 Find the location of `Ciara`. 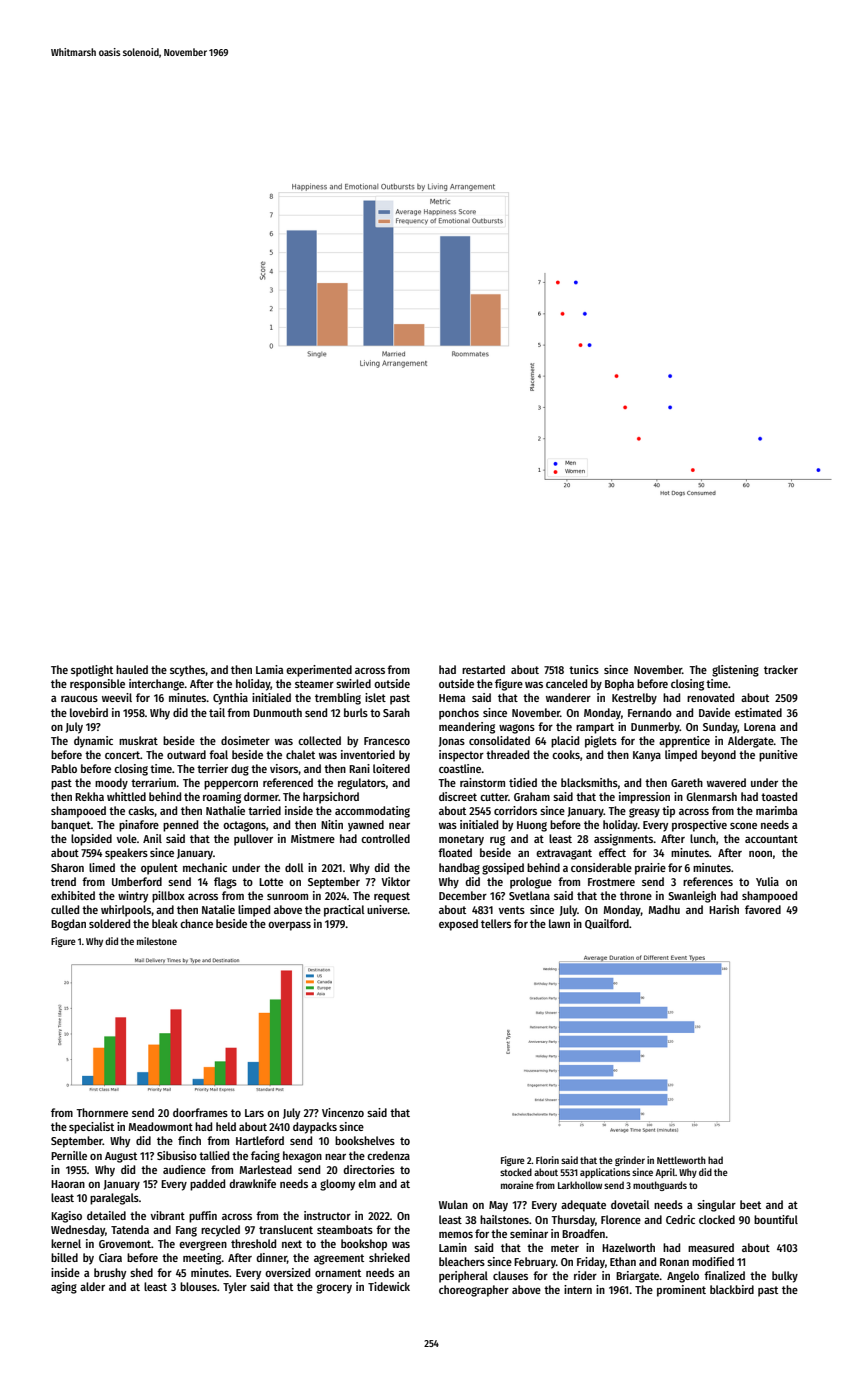

Ciara is located at coordinates (110, 1257).
